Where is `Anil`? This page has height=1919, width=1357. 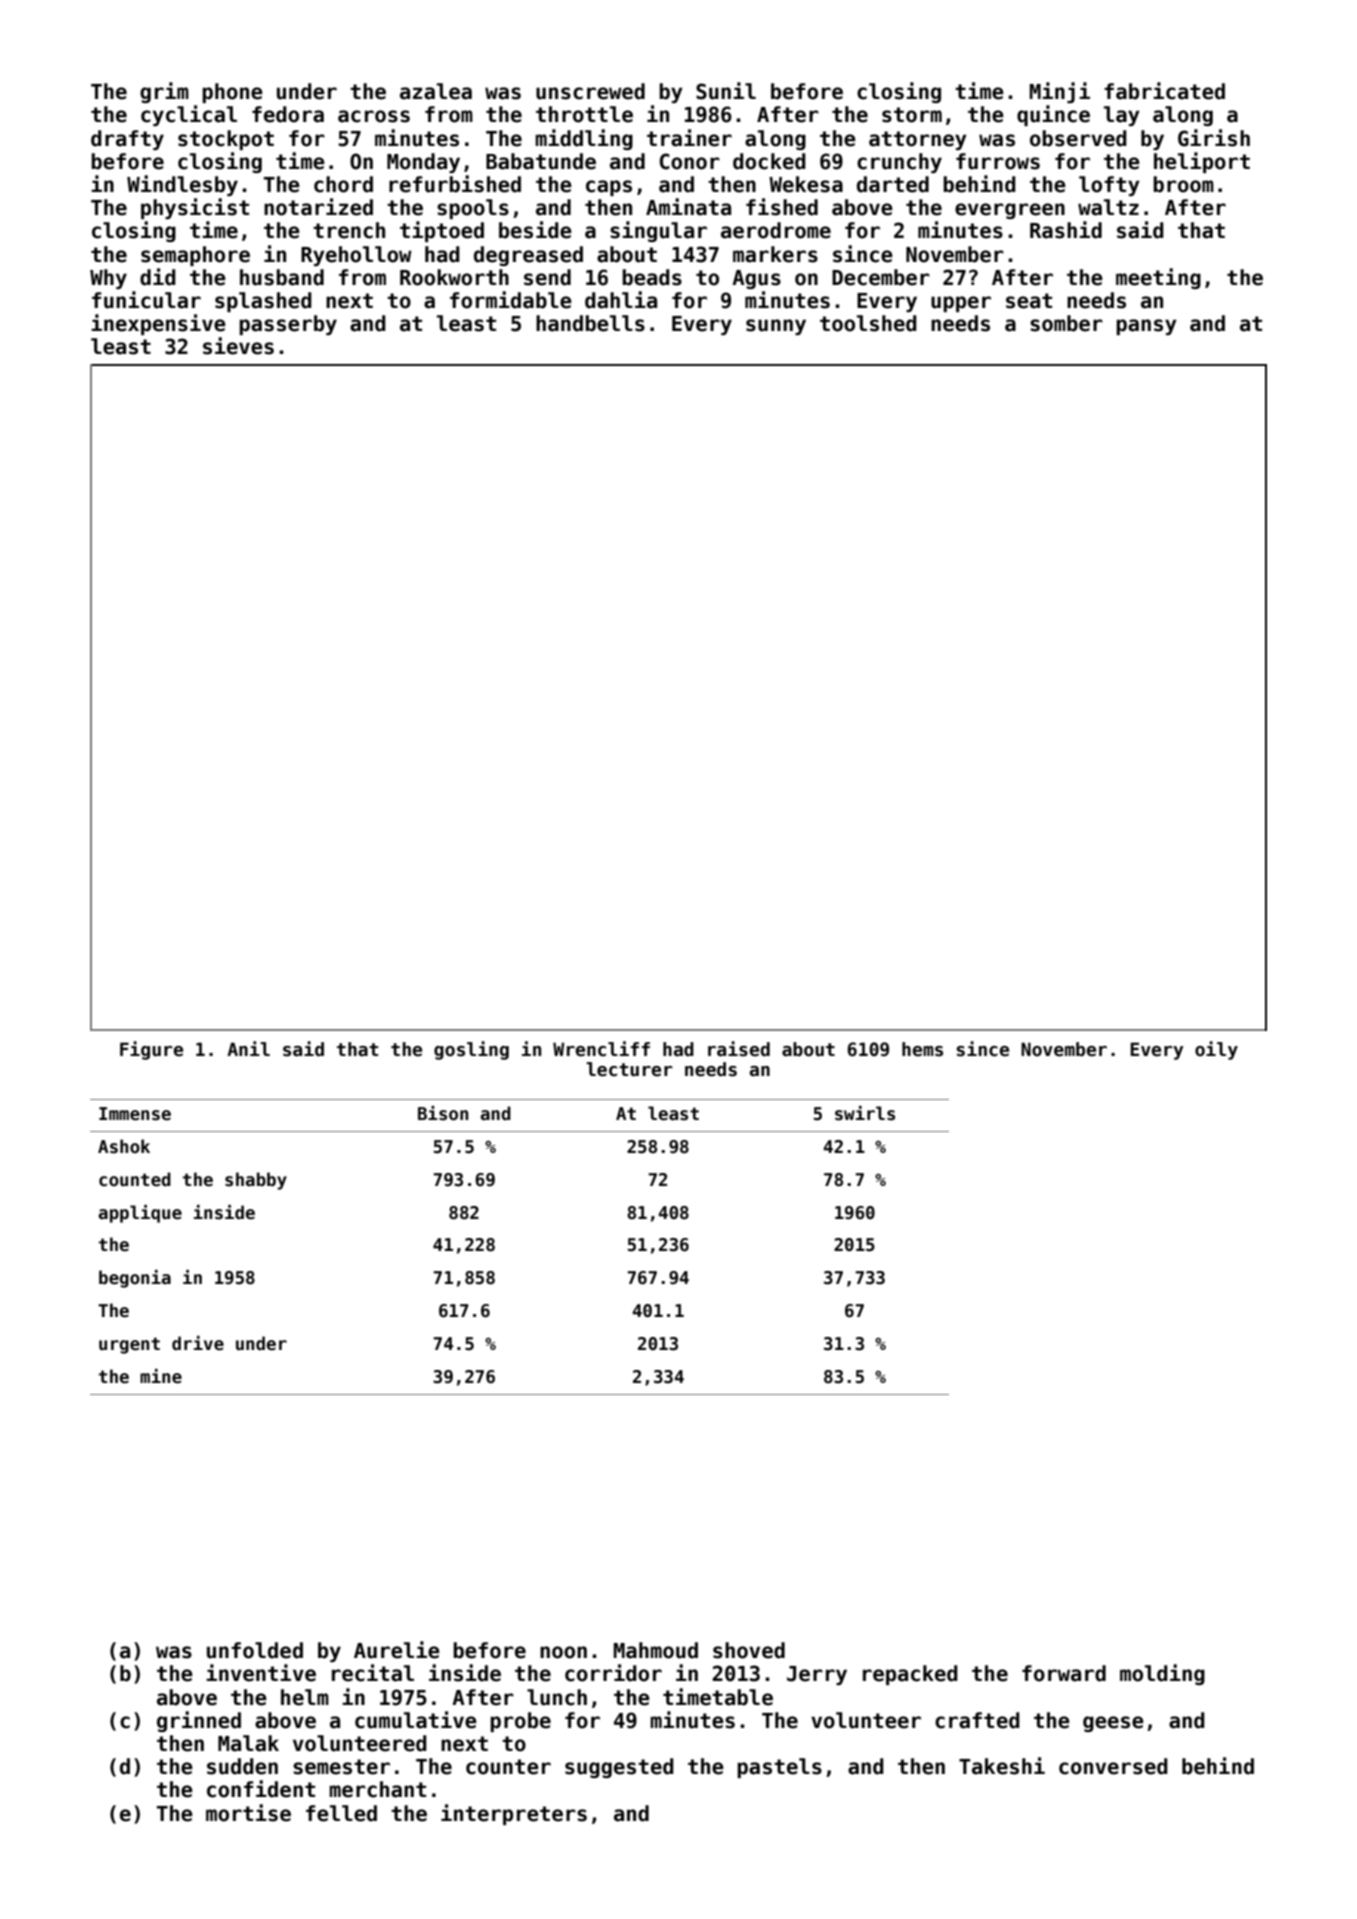 Anil is located at coordinates (248, 1048).
